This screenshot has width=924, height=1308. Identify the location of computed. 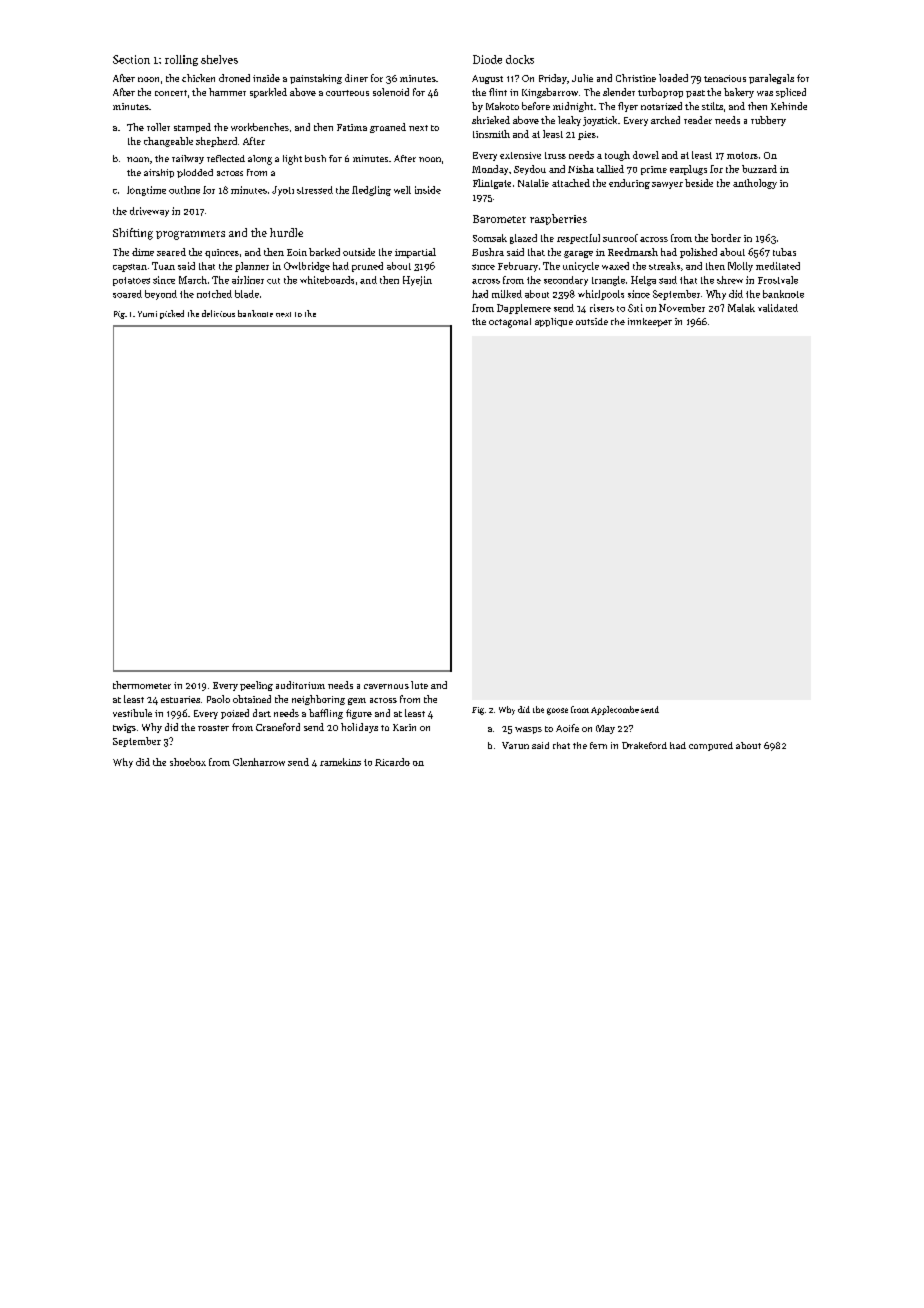
(711, 746).
